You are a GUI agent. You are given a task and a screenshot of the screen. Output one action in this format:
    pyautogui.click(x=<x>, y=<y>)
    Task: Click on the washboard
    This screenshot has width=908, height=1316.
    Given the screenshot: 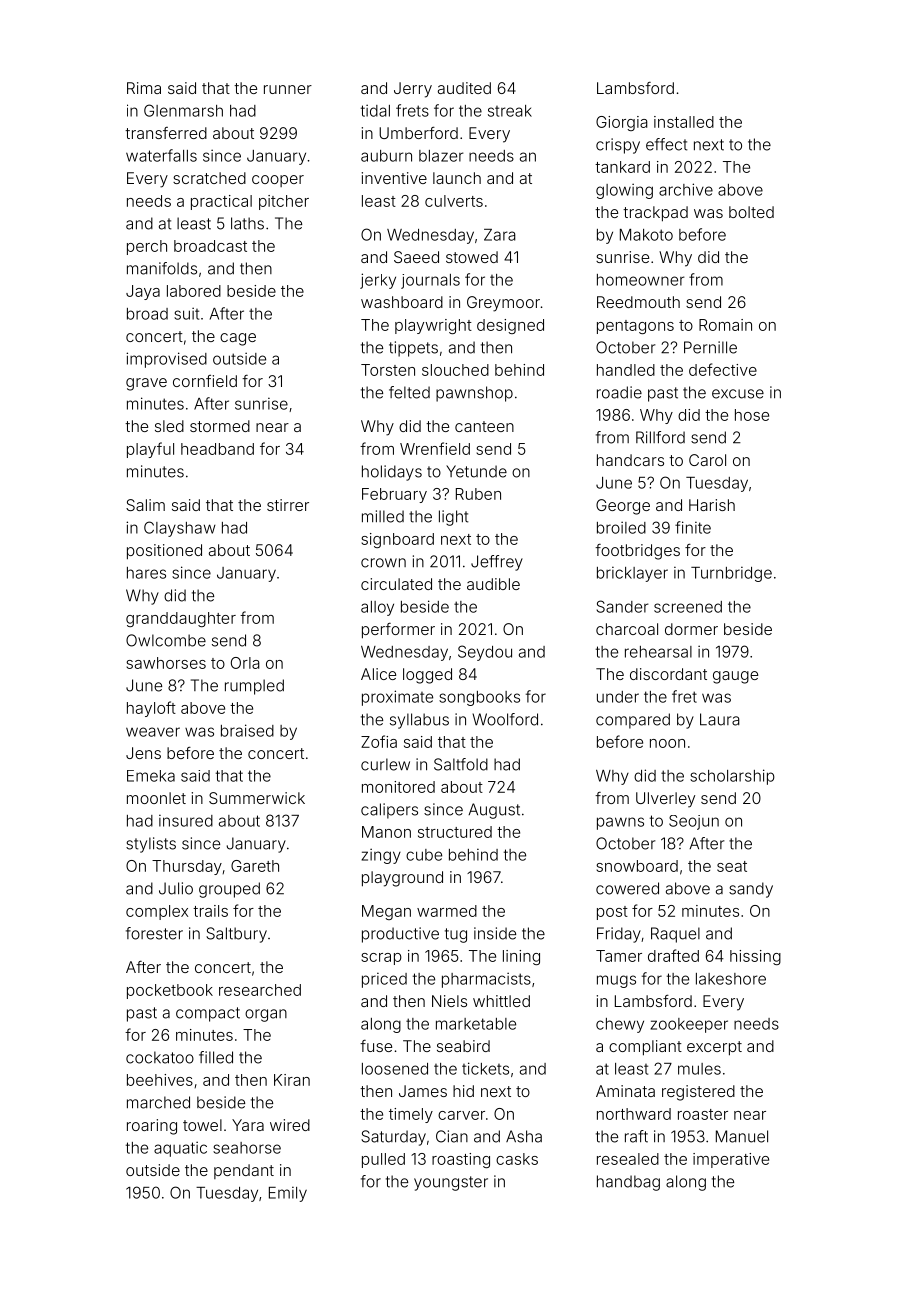 What is the action you would take?
    pyautogui.click(x=402, y=302)
